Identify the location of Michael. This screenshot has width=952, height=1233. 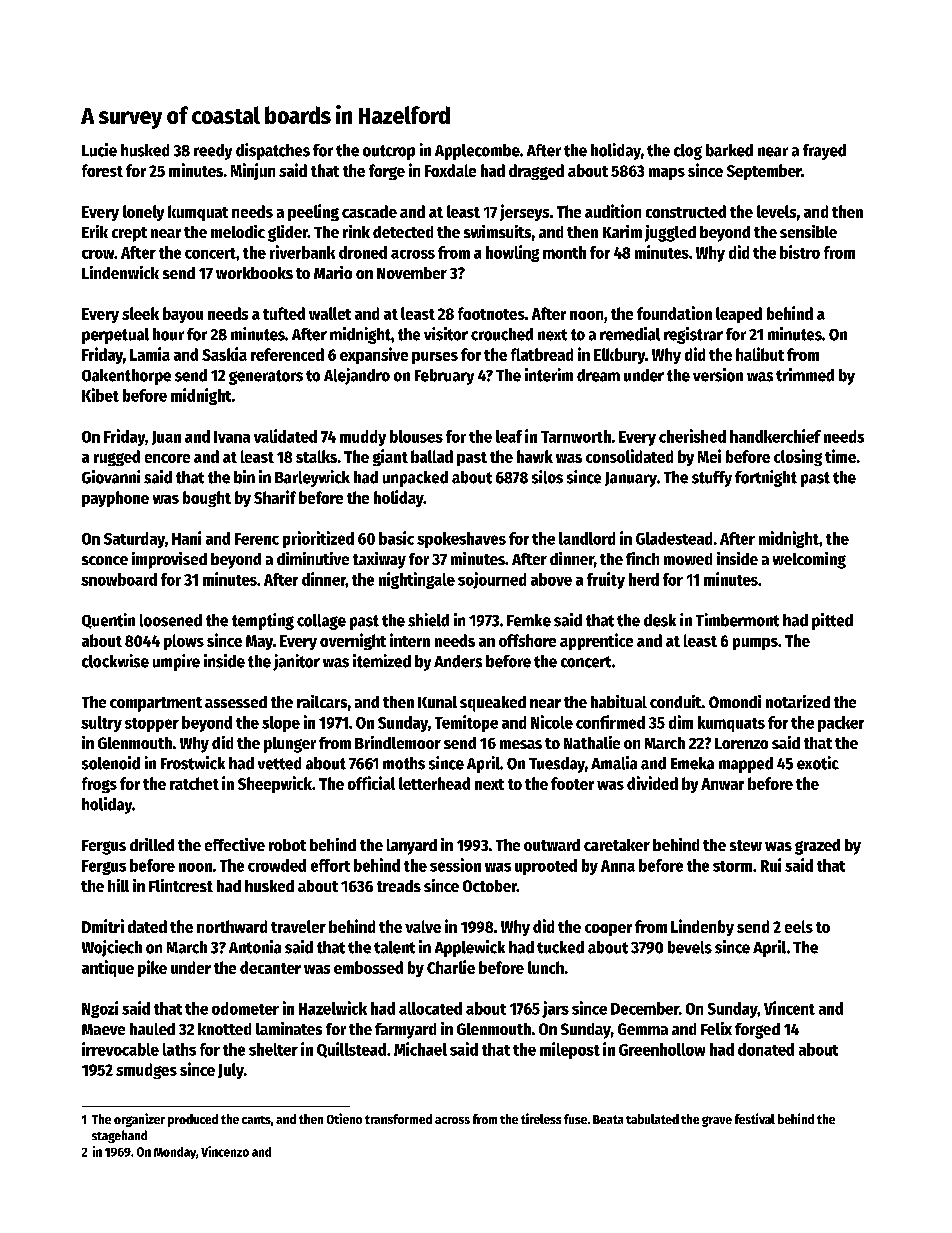
(420, 1049).
